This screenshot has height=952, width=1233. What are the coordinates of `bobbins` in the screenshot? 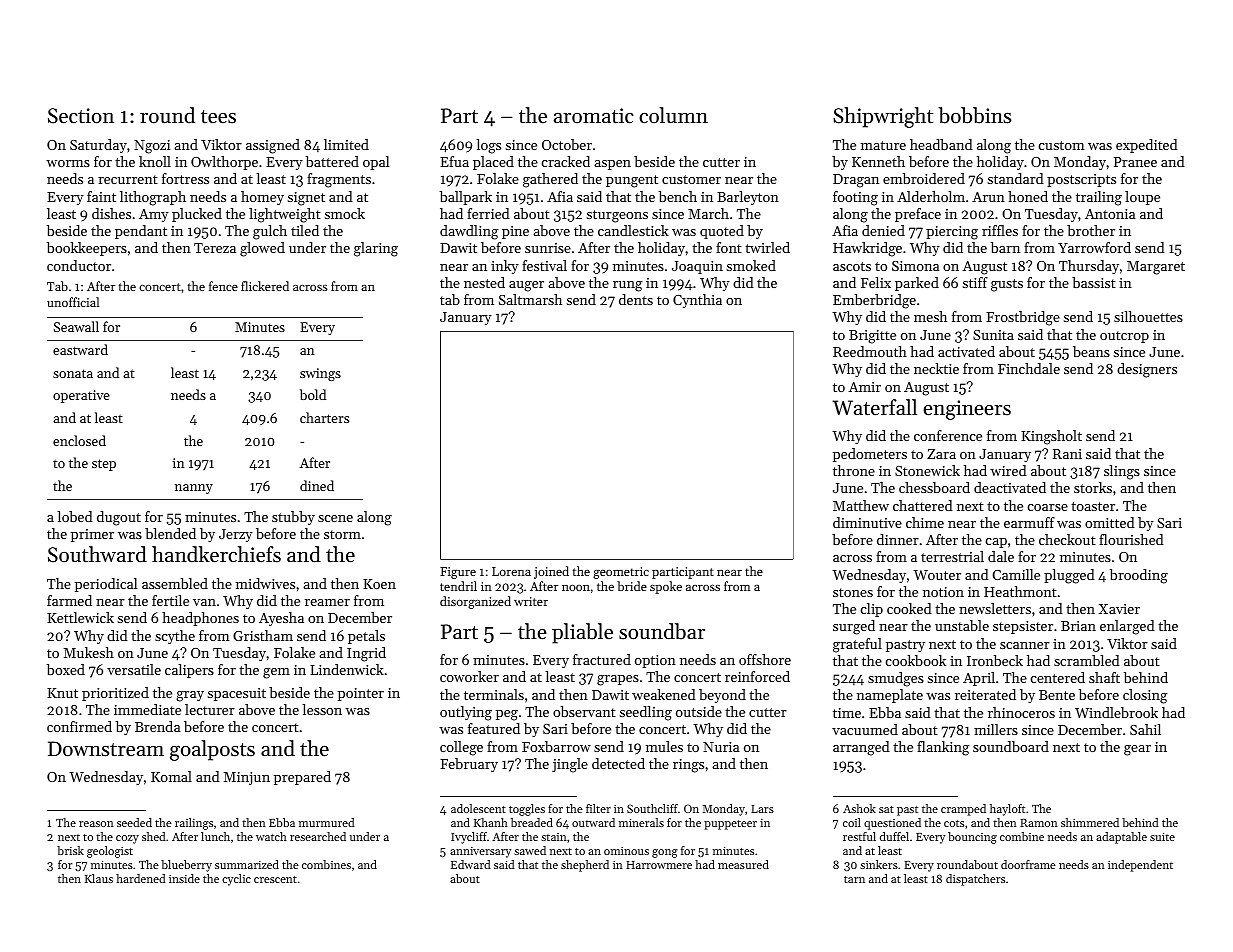 It's located at (974, 115).
